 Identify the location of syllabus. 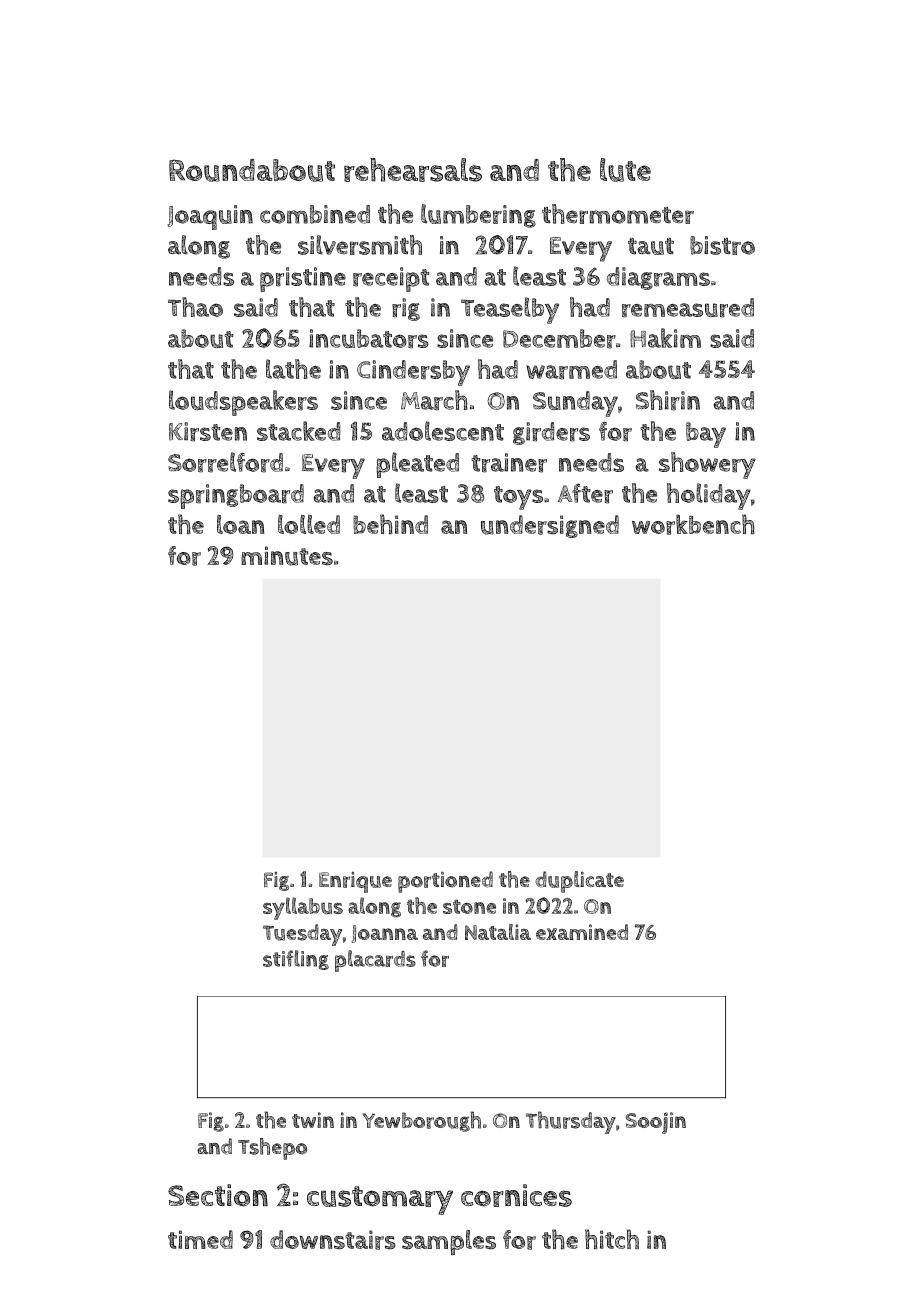
(303, 908).
